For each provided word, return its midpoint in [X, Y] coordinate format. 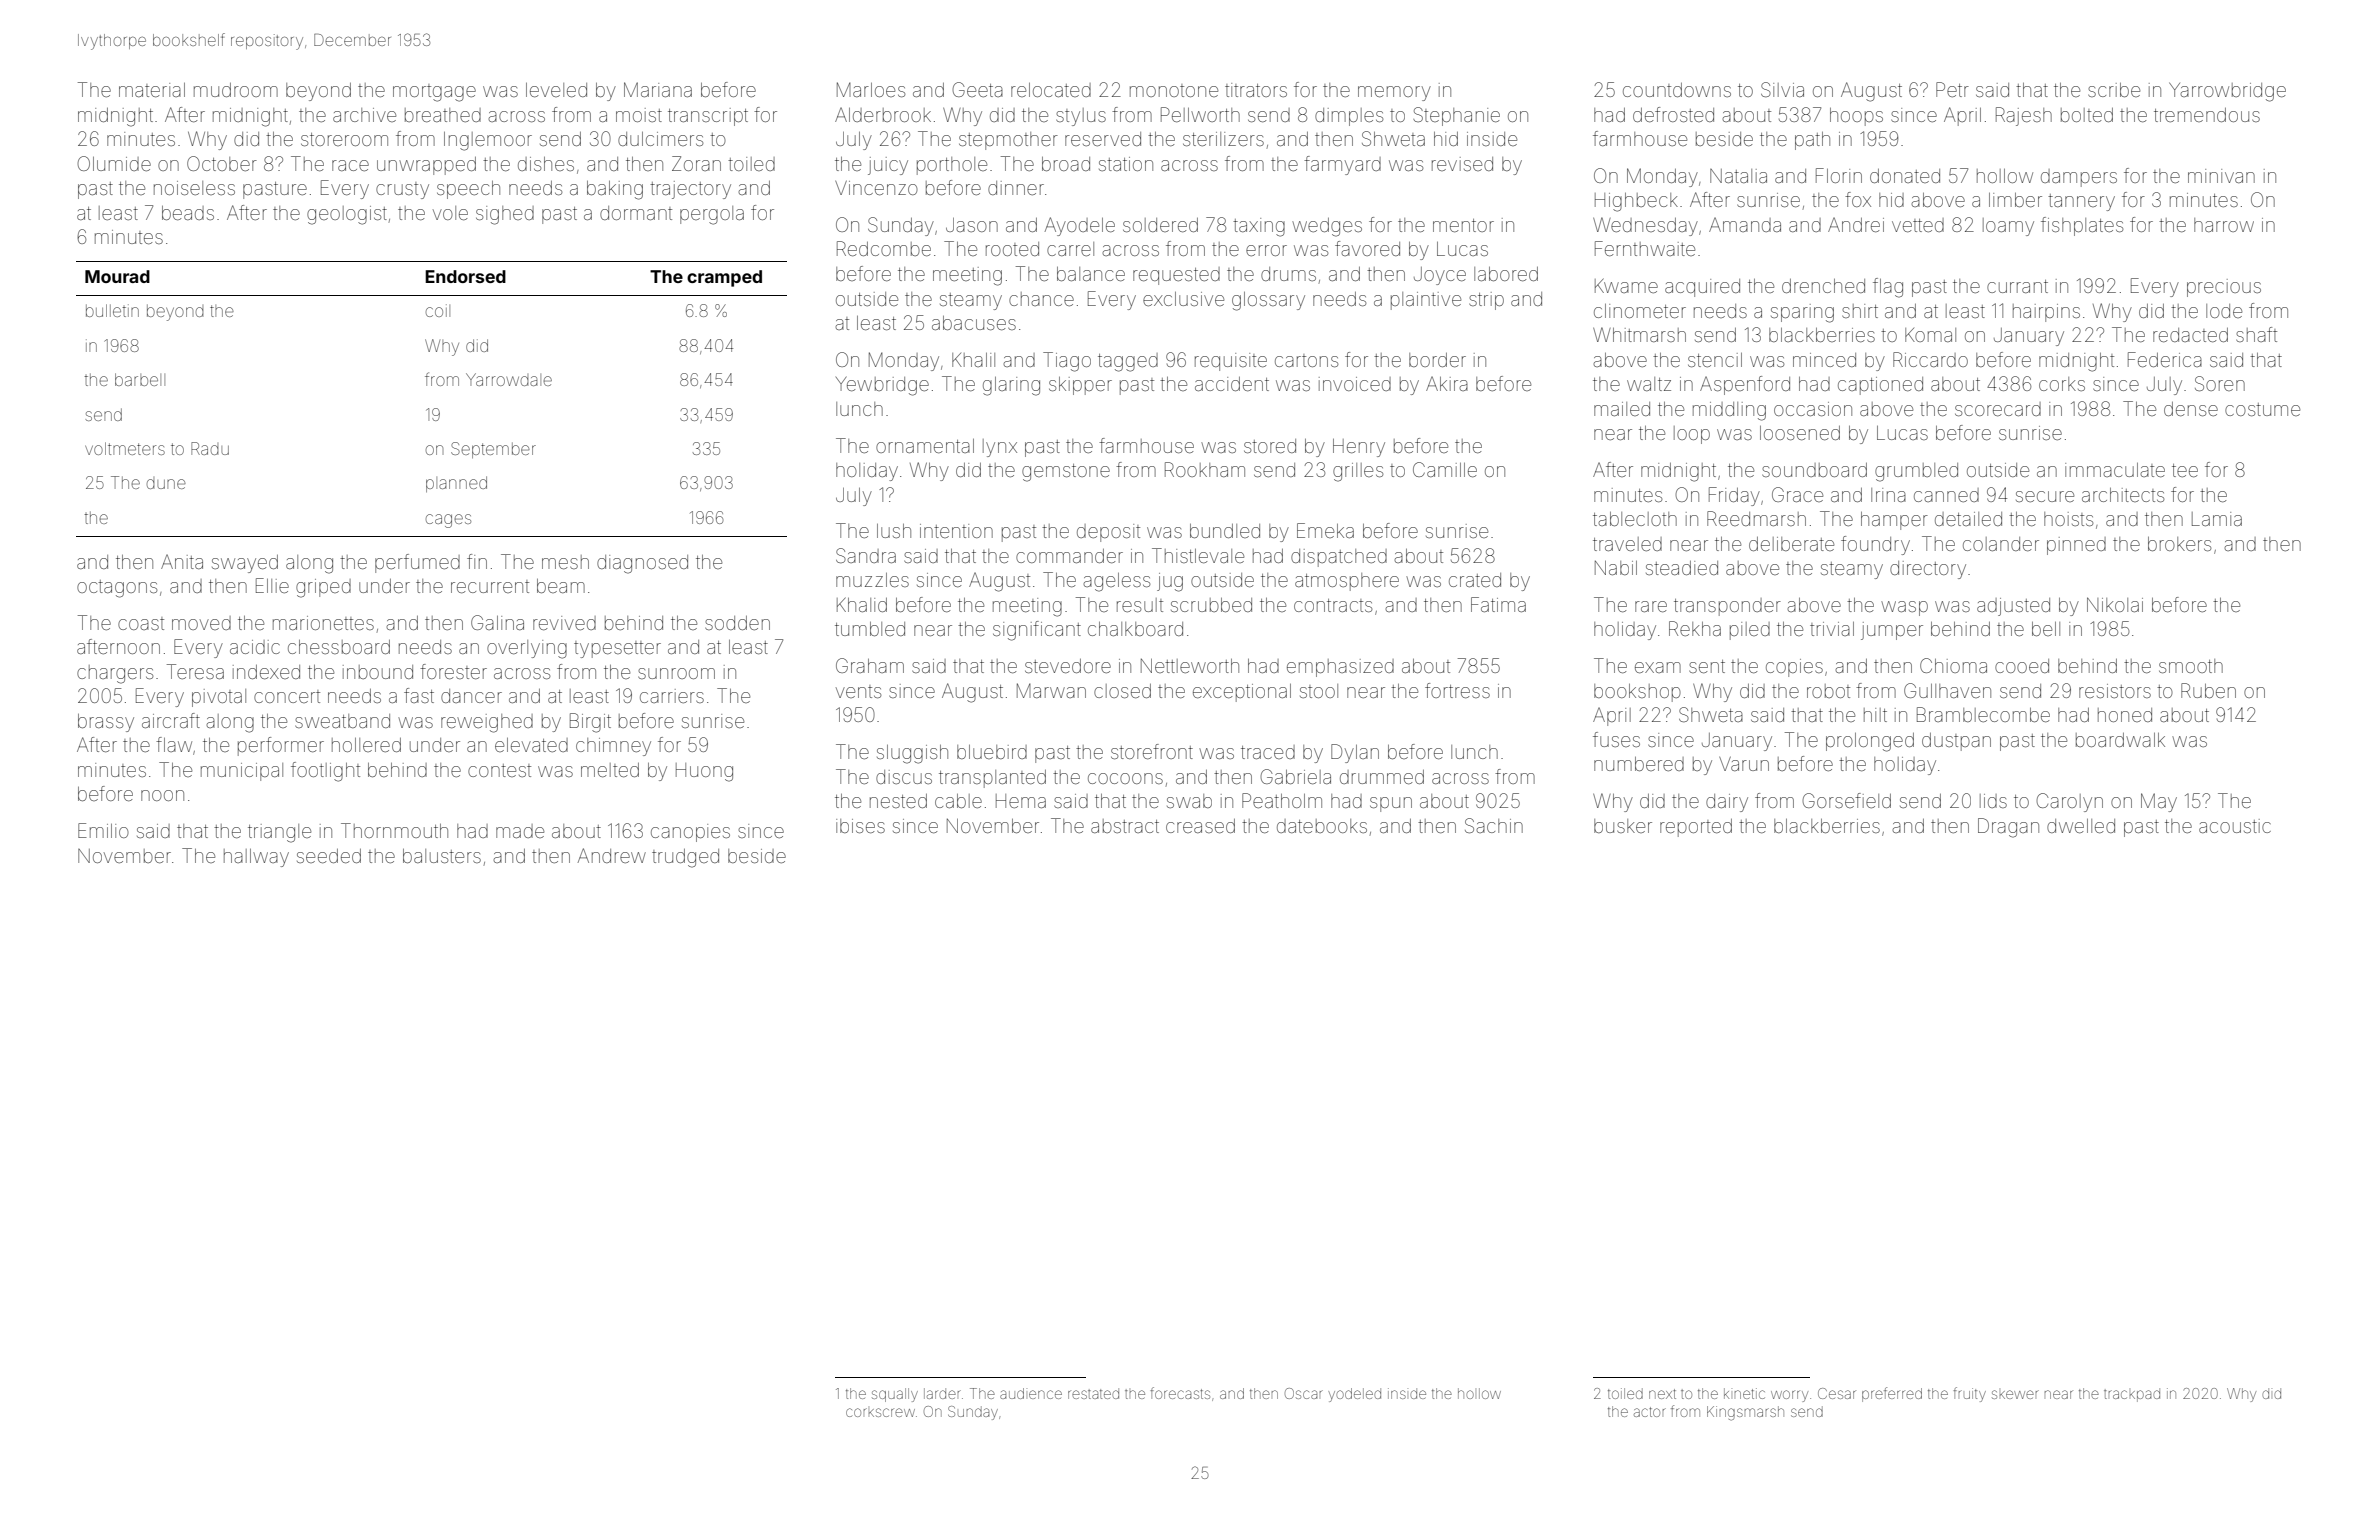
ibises [860, 826]
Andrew [612, 855]
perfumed [417, 563]
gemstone [1066, 473]
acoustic [2235, 826]
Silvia [1782, 89]
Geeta [977, 89]
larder [942, 1393]
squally [895, 1395]
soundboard [1814, 470]
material [152, 90]
